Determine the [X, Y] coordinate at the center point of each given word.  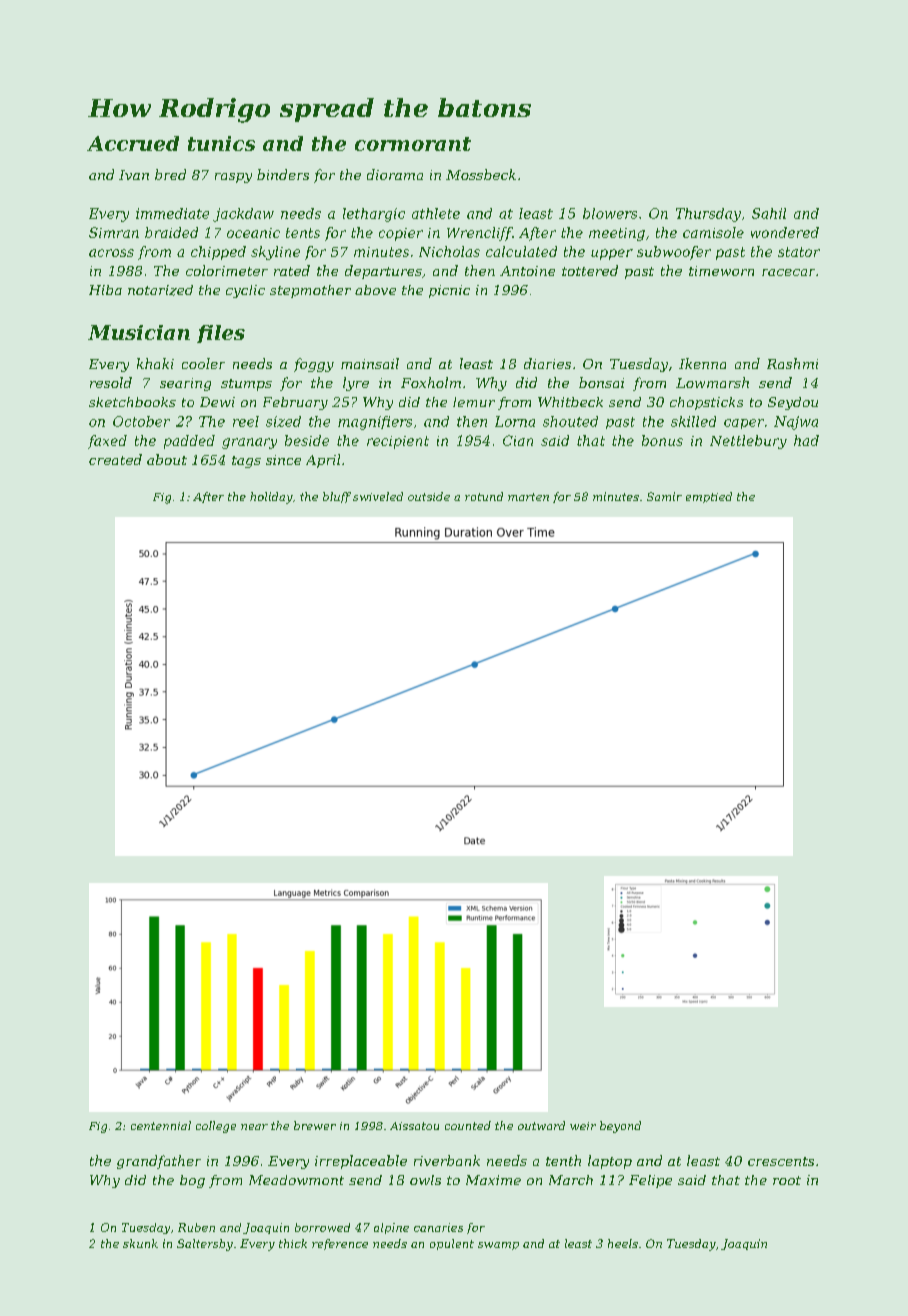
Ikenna [702, 363]
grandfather [159, 1162]
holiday [271, 498]
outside [429, 496]
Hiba [105, 290]
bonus [662, 440]
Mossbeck [481, 174]
